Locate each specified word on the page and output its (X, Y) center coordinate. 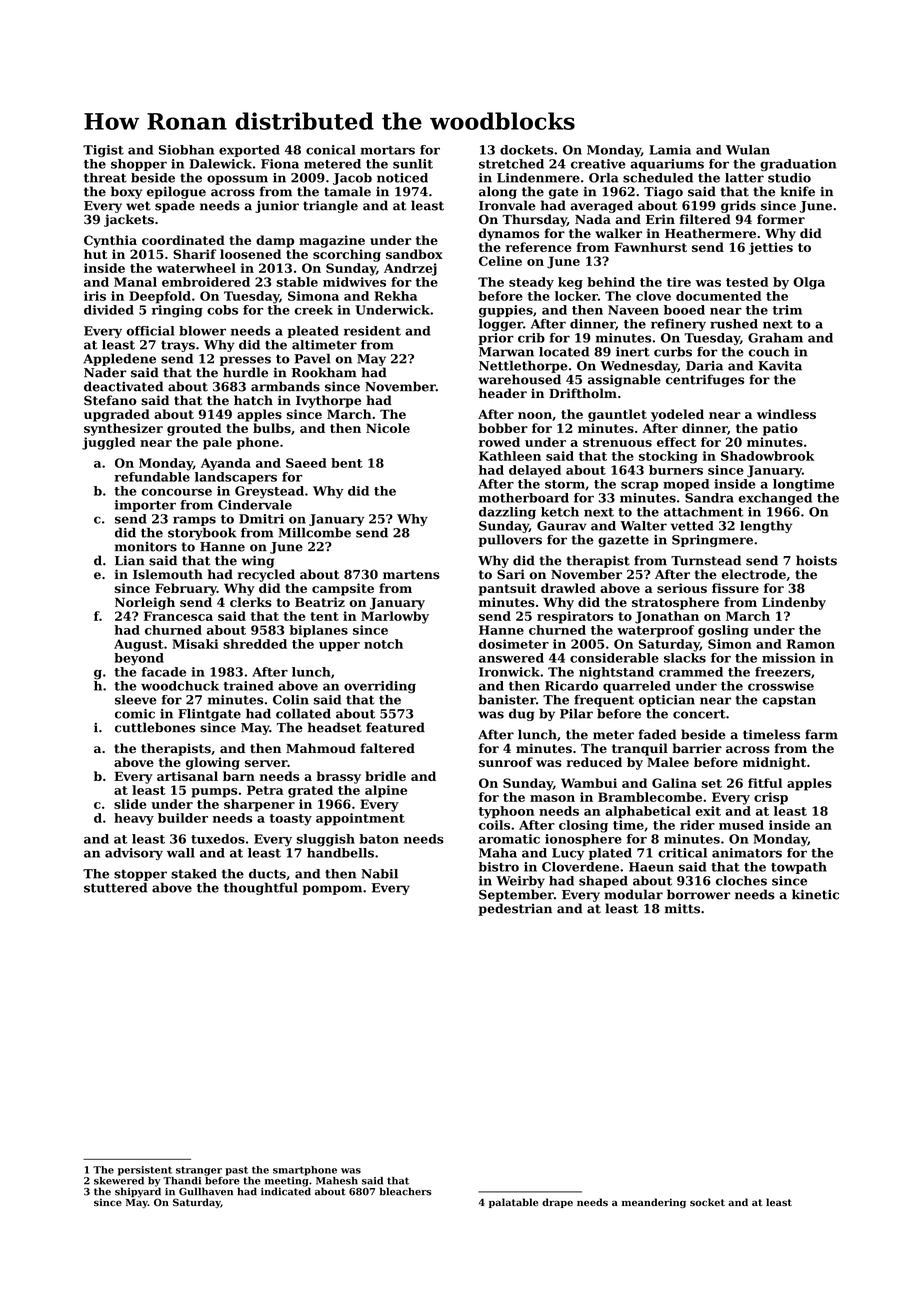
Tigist (103, 151)
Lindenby (794, 603)
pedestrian (515, 909)
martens (411, 575)
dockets (526, 150)
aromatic (509, 839)
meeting (287, 1182)
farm (821, 734)
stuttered (115, 887)
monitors (146, 547)
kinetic (815, 894)
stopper (140, 875)
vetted (692, 526)
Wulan (748, 150)
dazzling (507, 513)
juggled (109, 443)
